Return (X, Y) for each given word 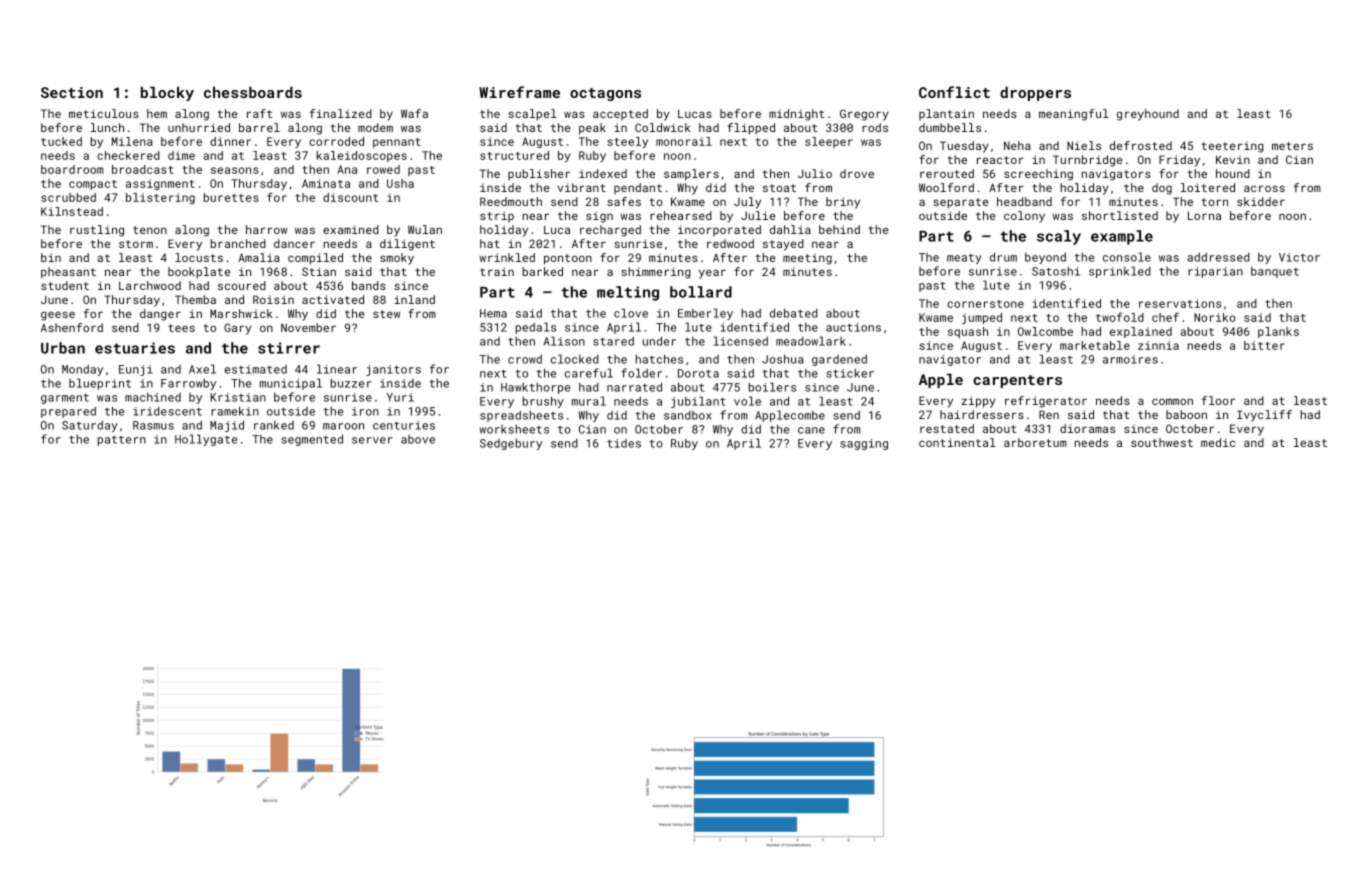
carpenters (1017, 381)
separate (960, 203)
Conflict (954, 92)
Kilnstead (72, 211)
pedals (536, 328)
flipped (751, 129)
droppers (1035, 93)
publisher (539, 174)
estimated (256, 369)
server (372, 440)
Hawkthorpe (535, 388)
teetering (1232, 147)
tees (181, 328)
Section (72, 92)
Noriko (1215, 317)
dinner (230, 141)
